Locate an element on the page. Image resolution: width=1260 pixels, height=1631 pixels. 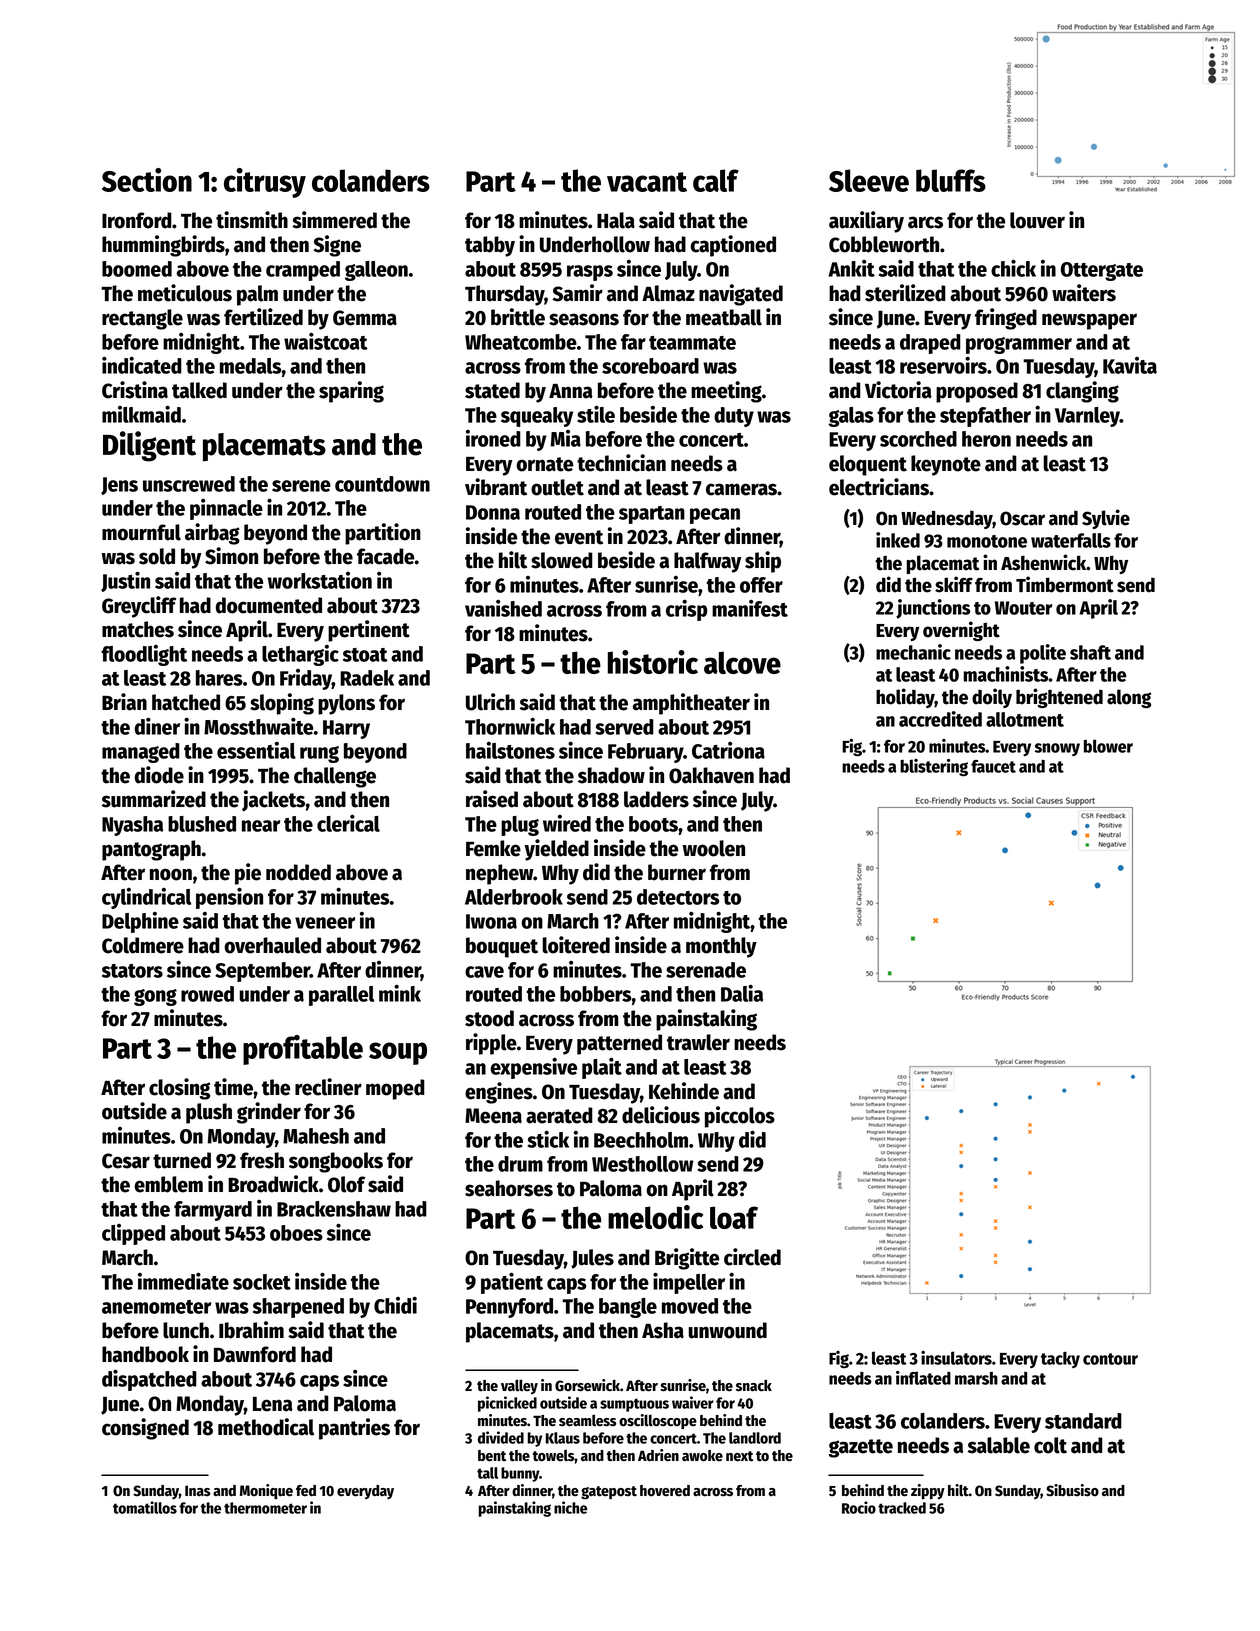
dispatched is located at coordinates (149, 1380).
